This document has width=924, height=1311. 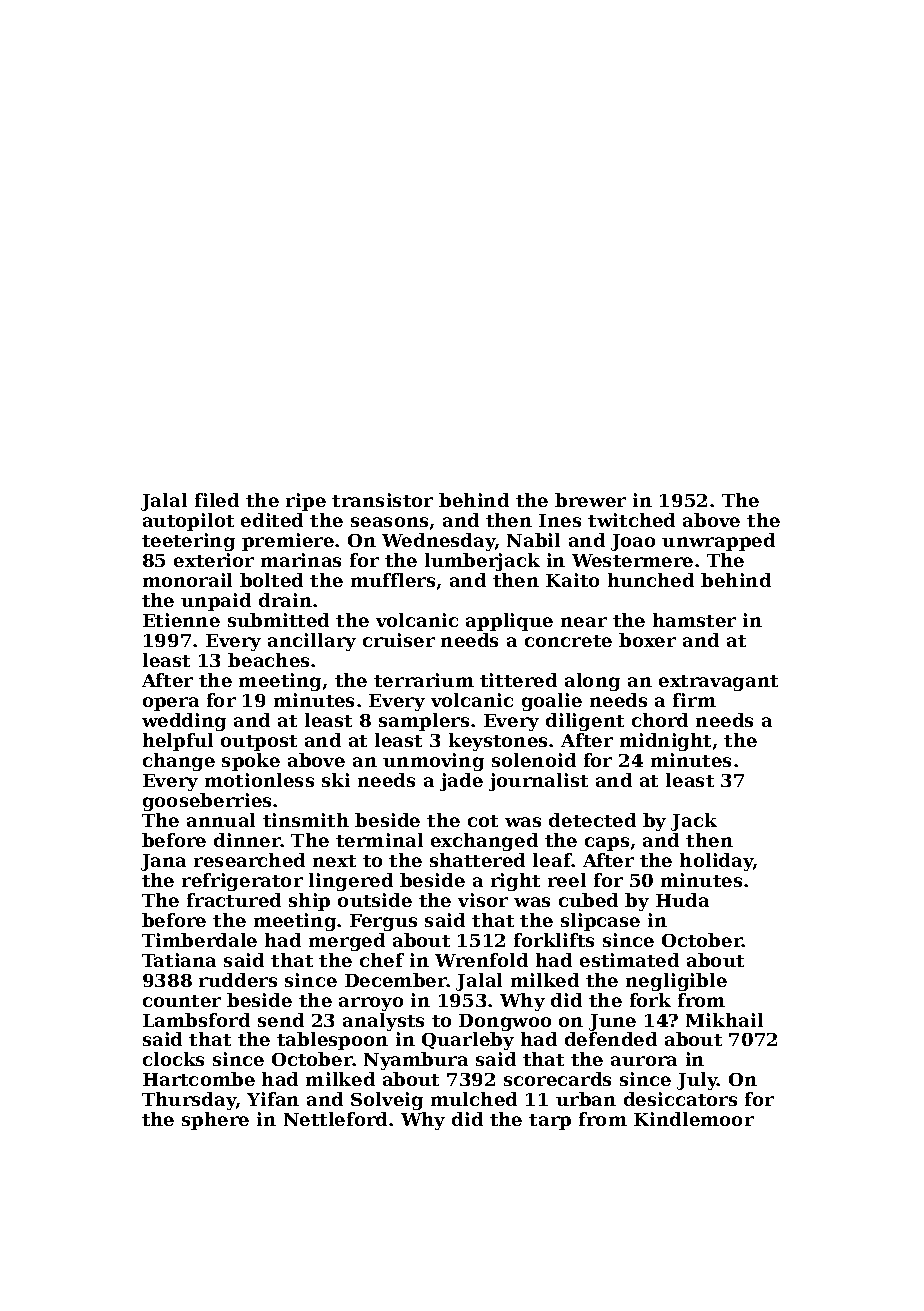 What do you see at coordinates (676, 982) in the document?
I see `negligible` at bounding box center [676, 982].
